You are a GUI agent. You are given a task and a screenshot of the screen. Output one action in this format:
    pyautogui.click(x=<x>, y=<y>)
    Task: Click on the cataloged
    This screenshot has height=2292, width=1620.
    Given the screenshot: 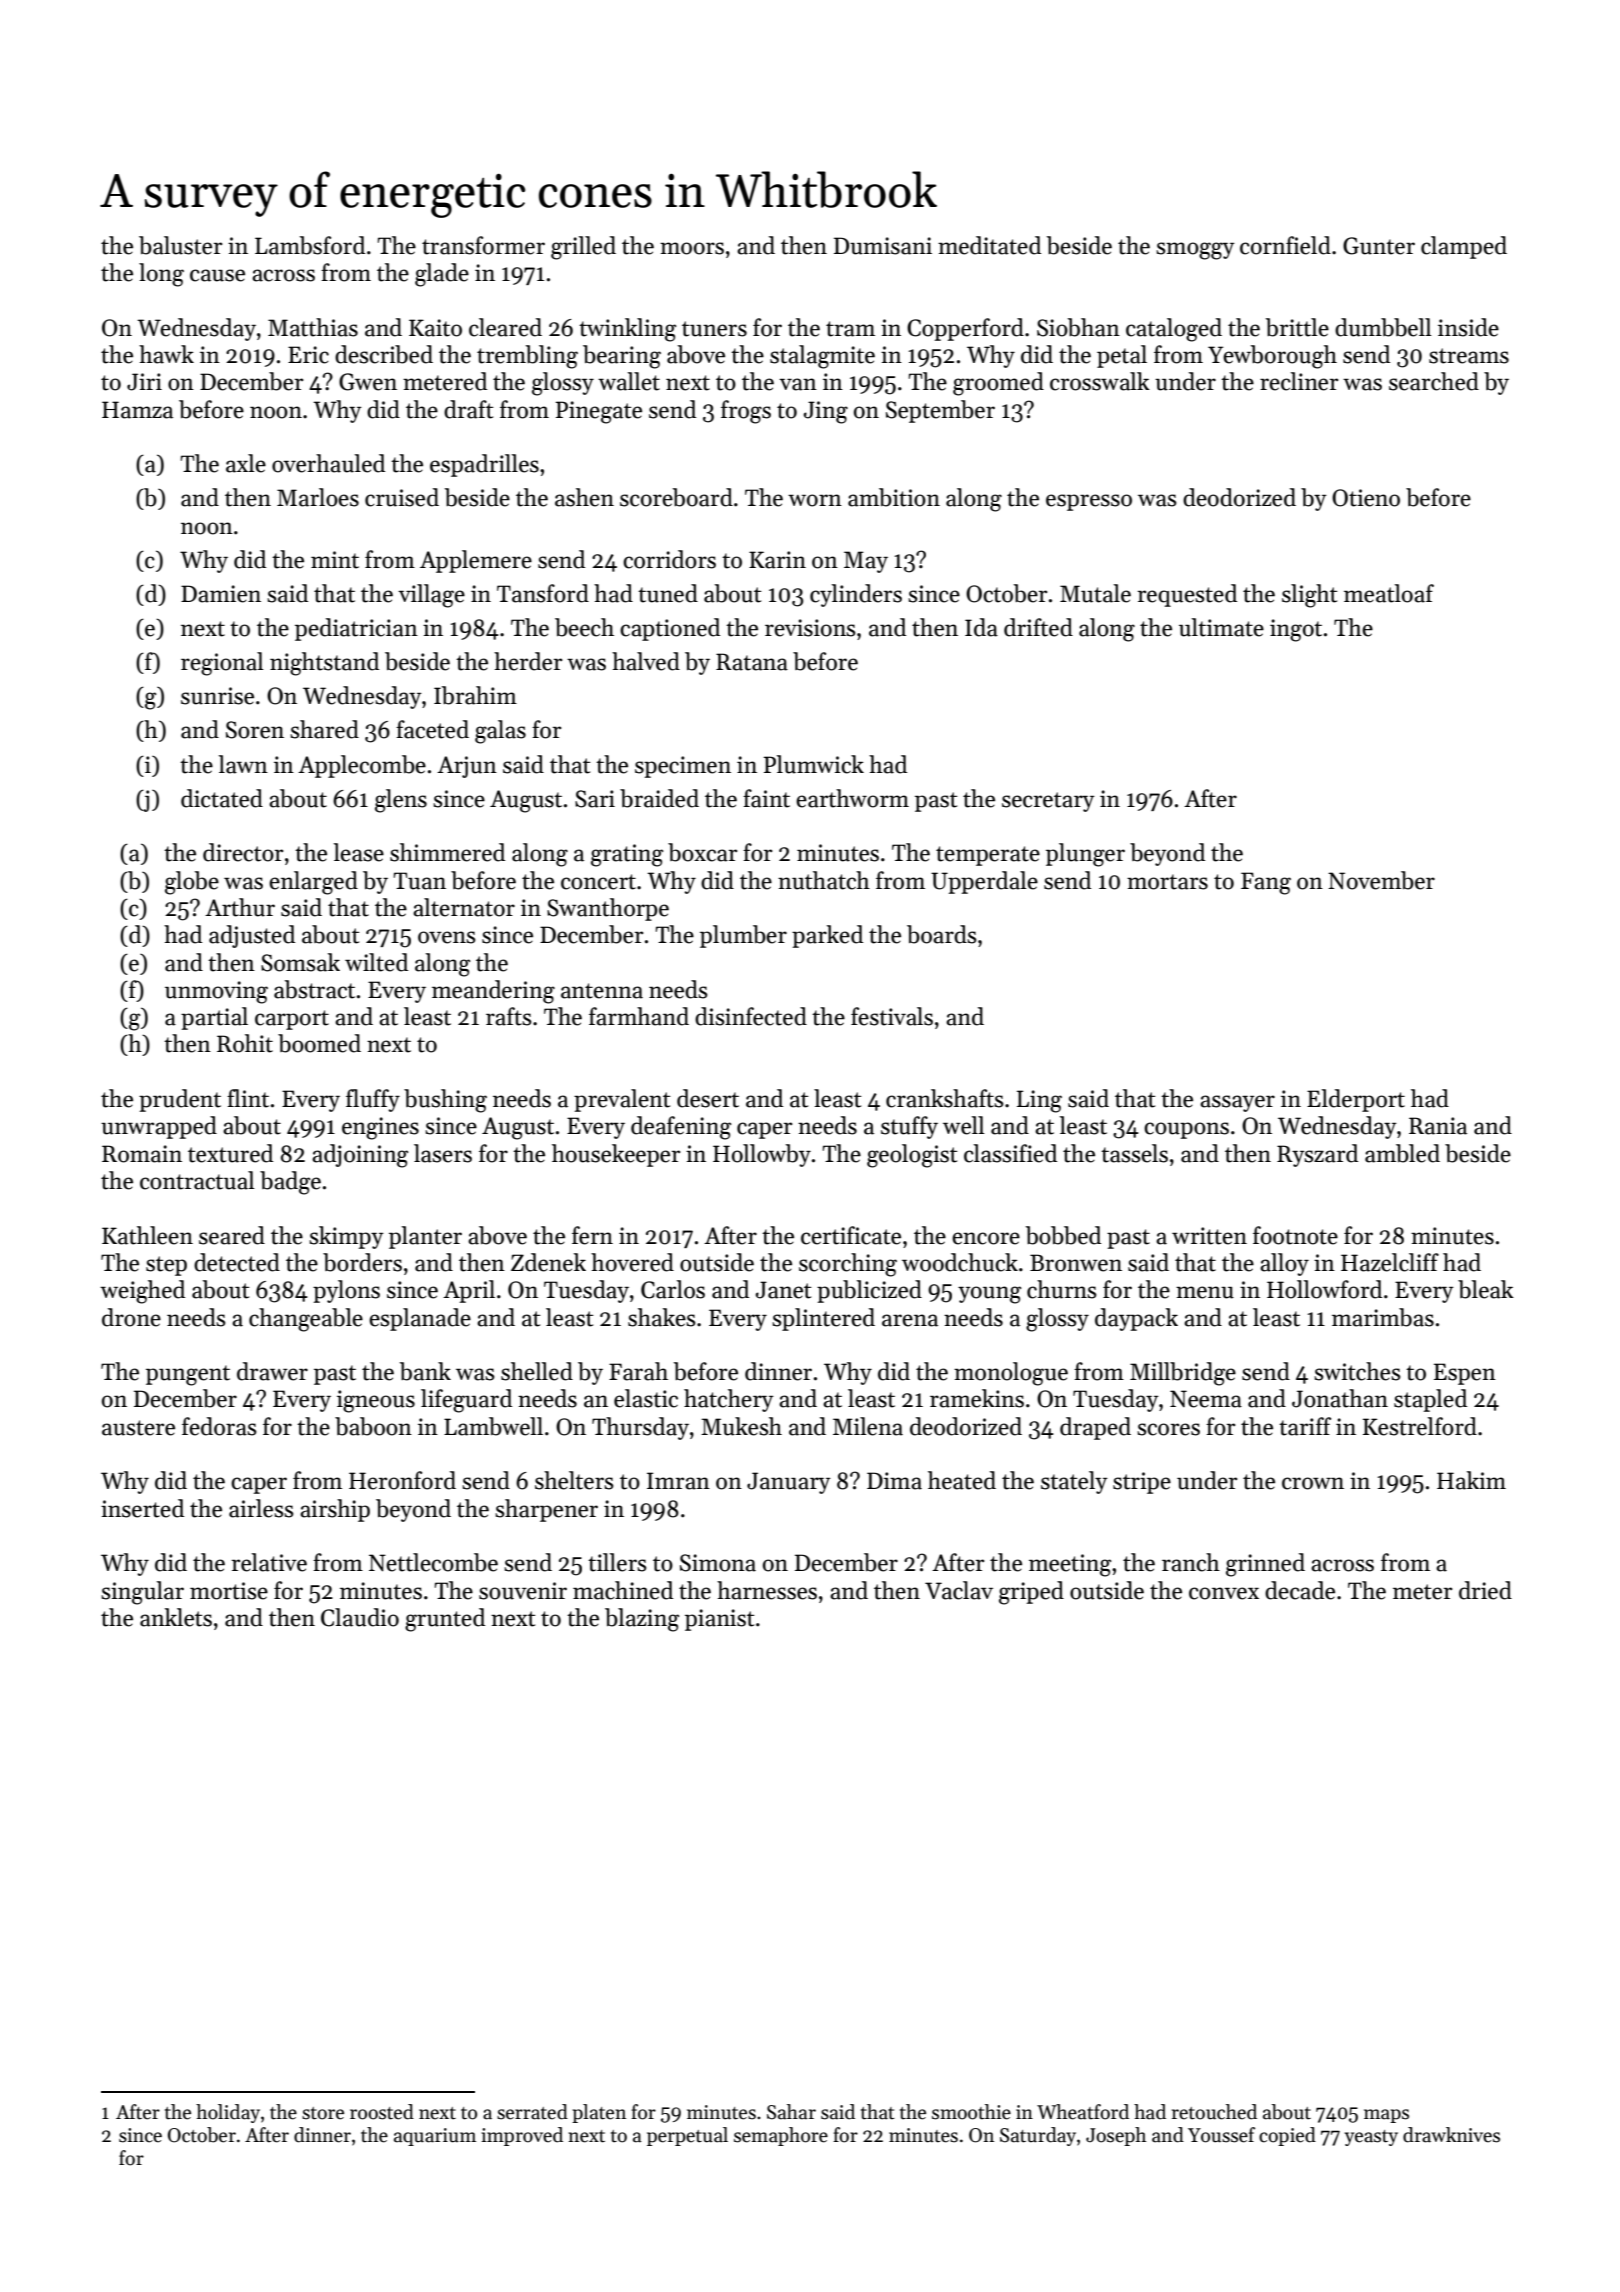 What is the action you would take?
    pyautogui.click(x=1174, y=330)
